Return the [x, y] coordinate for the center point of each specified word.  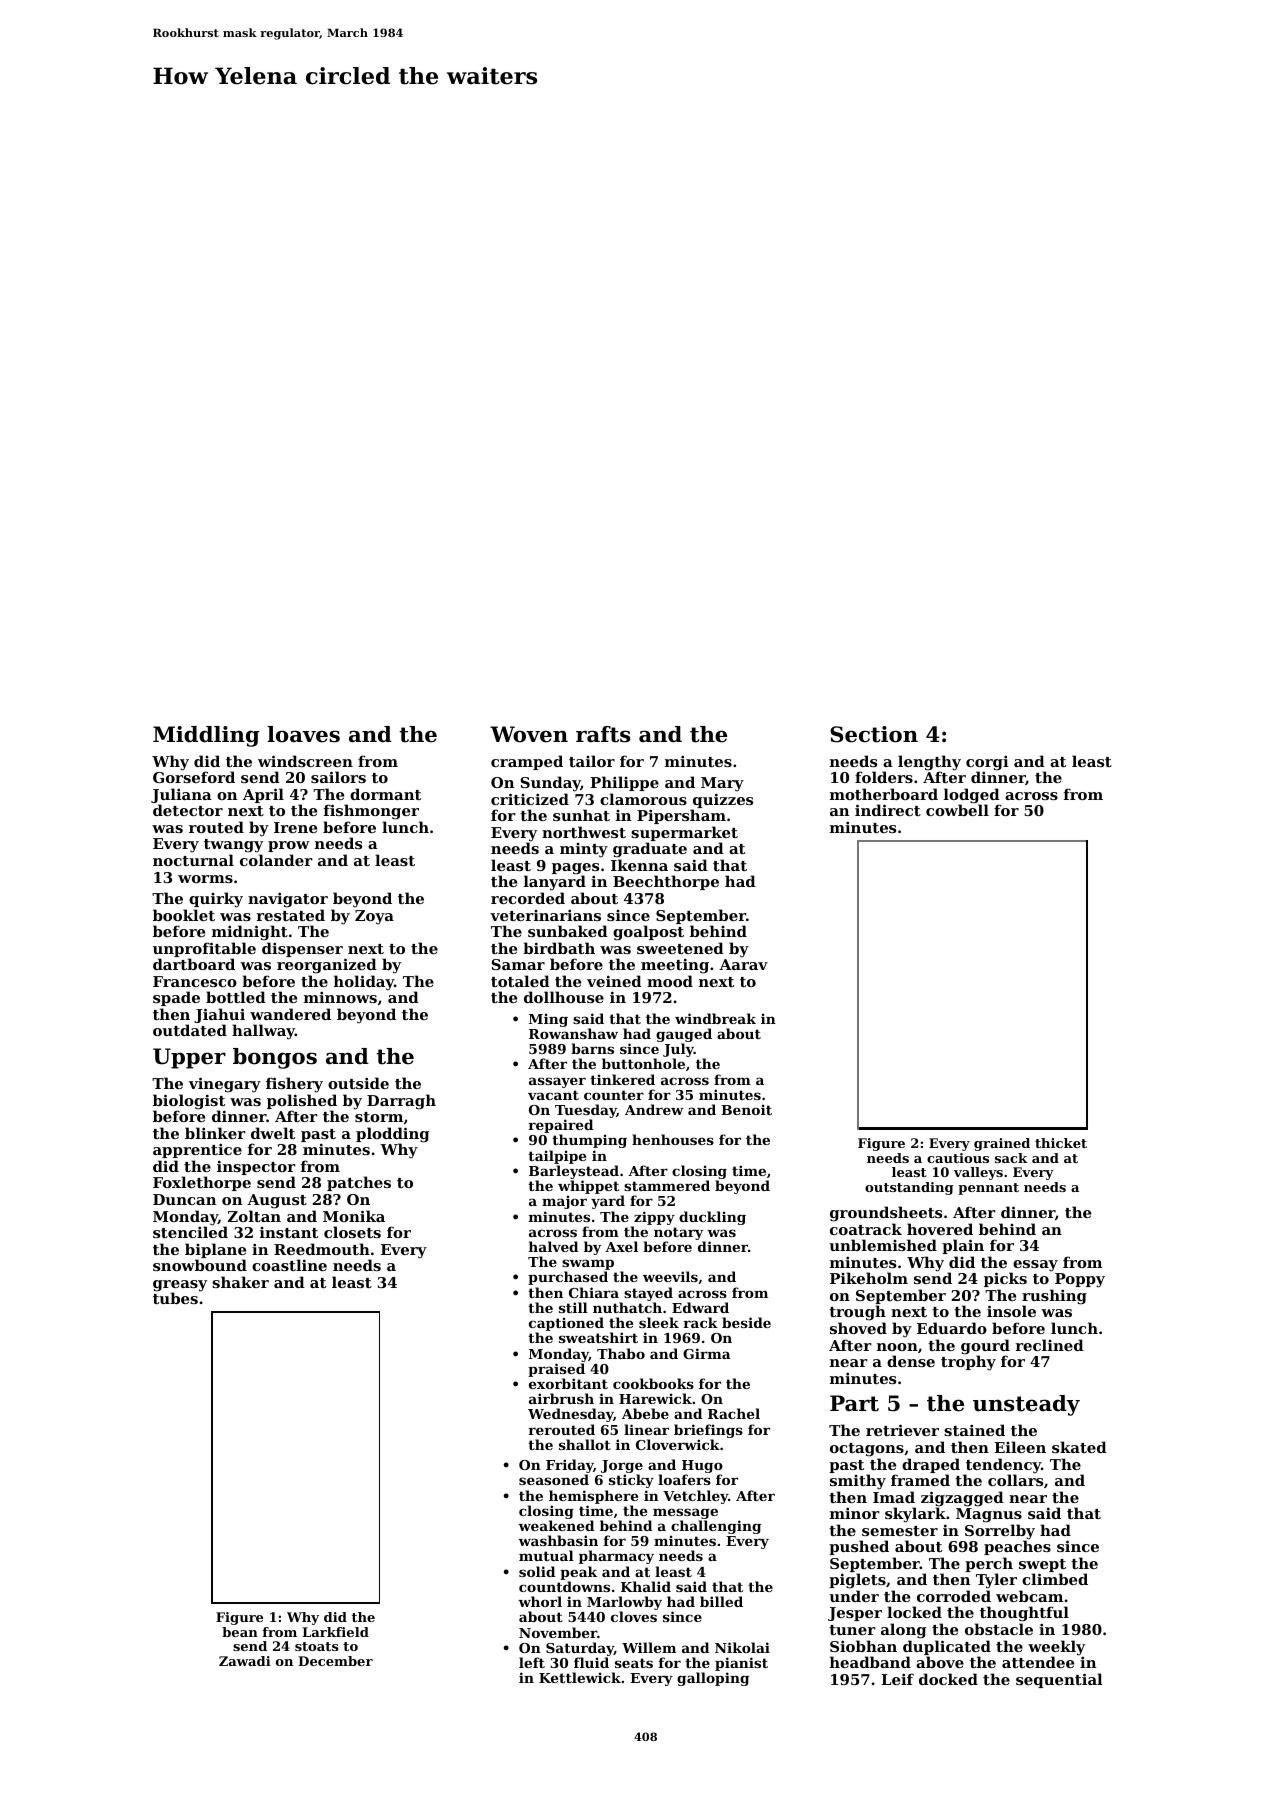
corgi [987, 763]
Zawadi [245, 1661]
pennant [988, 1189]
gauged [684, 1035]
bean [240, 1632]
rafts [603, 734]
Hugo [702, 1467]
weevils [670, 1276]
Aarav [743, 964]
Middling [206, 736]
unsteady [1026, 1405]
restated [291, 915]
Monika [354, 1216]
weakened [556, 1525]
